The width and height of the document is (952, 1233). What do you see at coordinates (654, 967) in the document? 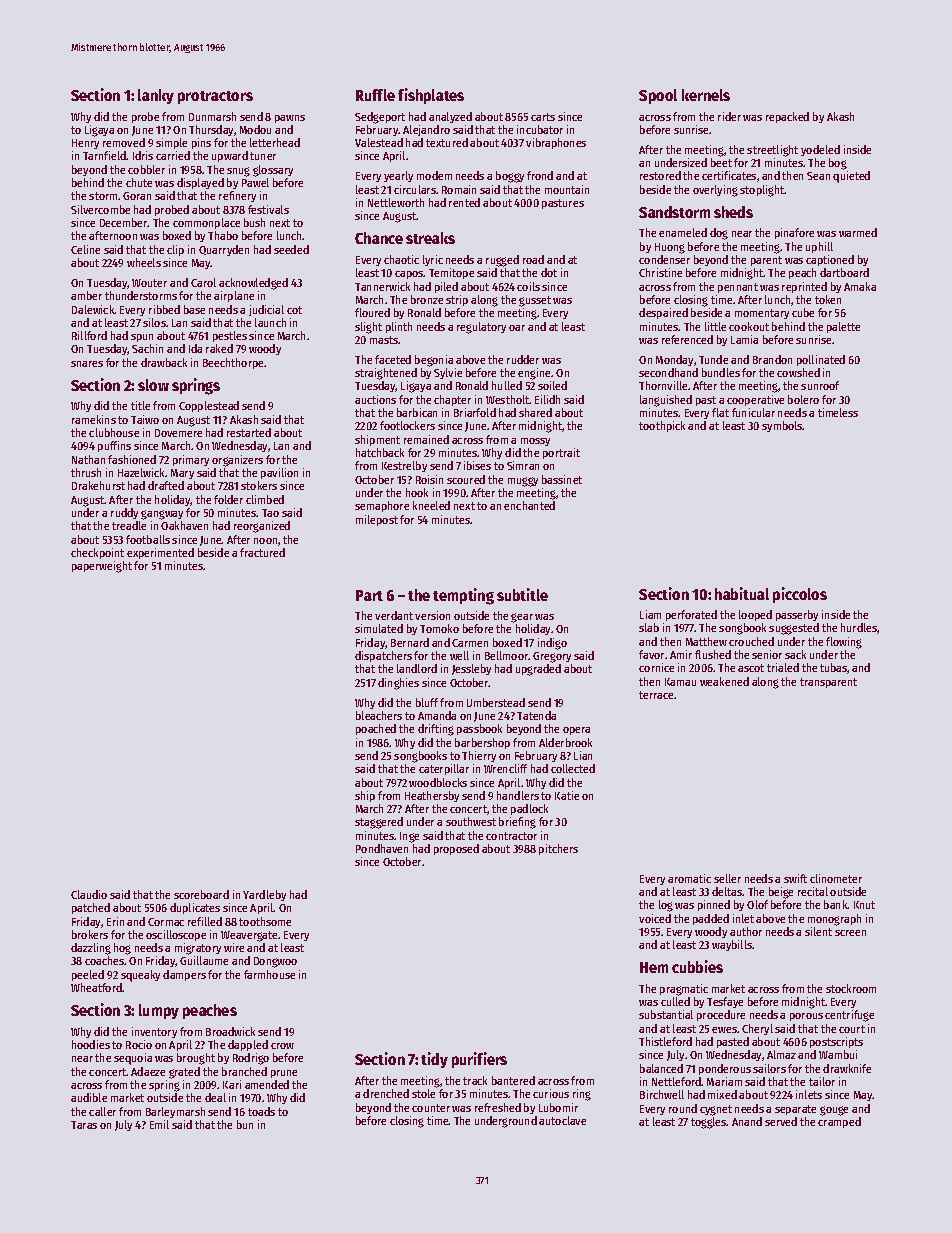
I see `Hem` at bounding box center [654, 967].
